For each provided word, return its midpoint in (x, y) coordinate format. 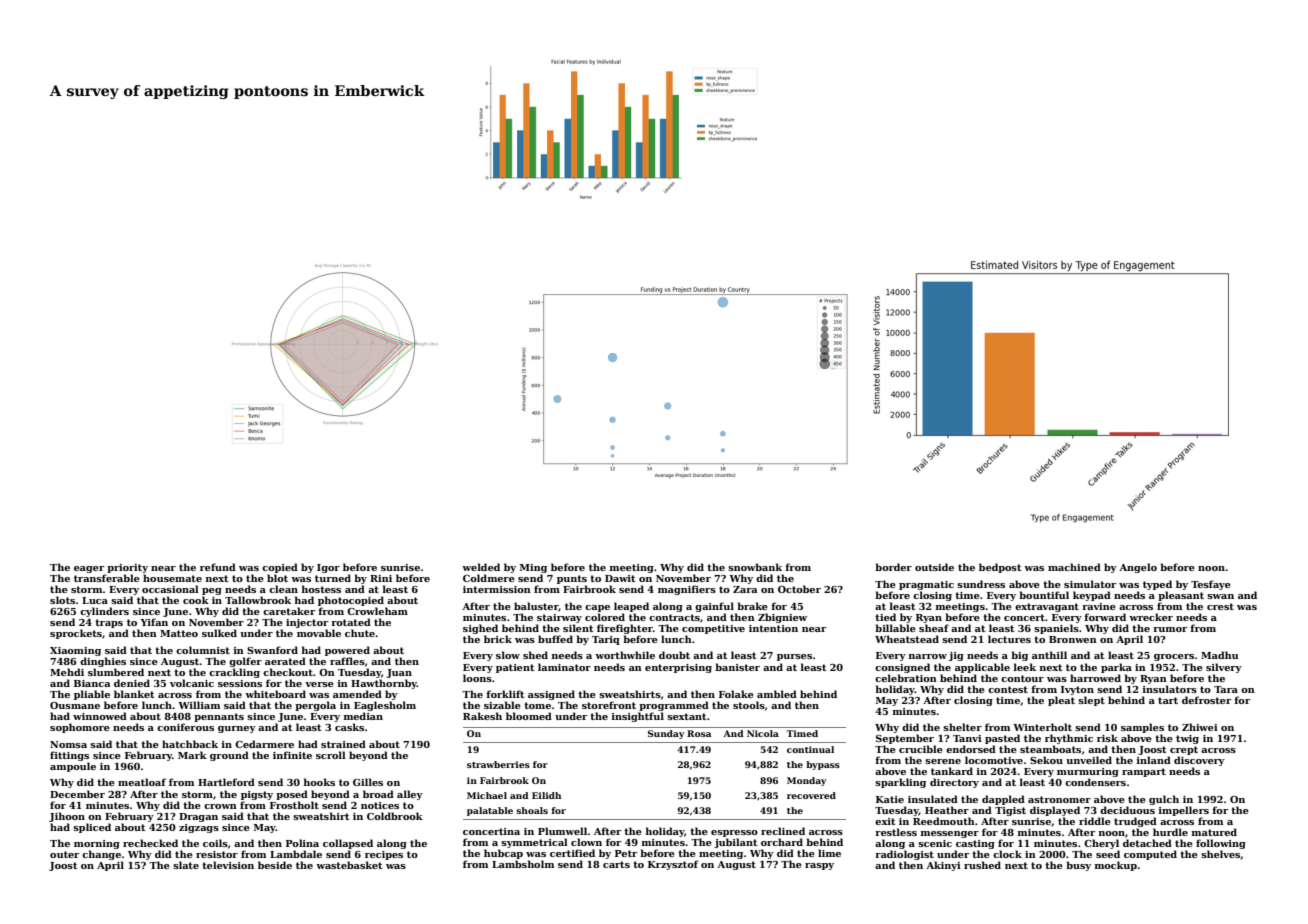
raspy (819, 866)
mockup (1116, 866)
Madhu (1219, 655)
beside (275, 865)
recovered (811, 795)
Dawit (620, 578)
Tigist (1010, 811)
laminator (564, 667)
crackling (234, 673)
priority (127, 568)
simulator (1090, 584)
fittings (69, 756)
